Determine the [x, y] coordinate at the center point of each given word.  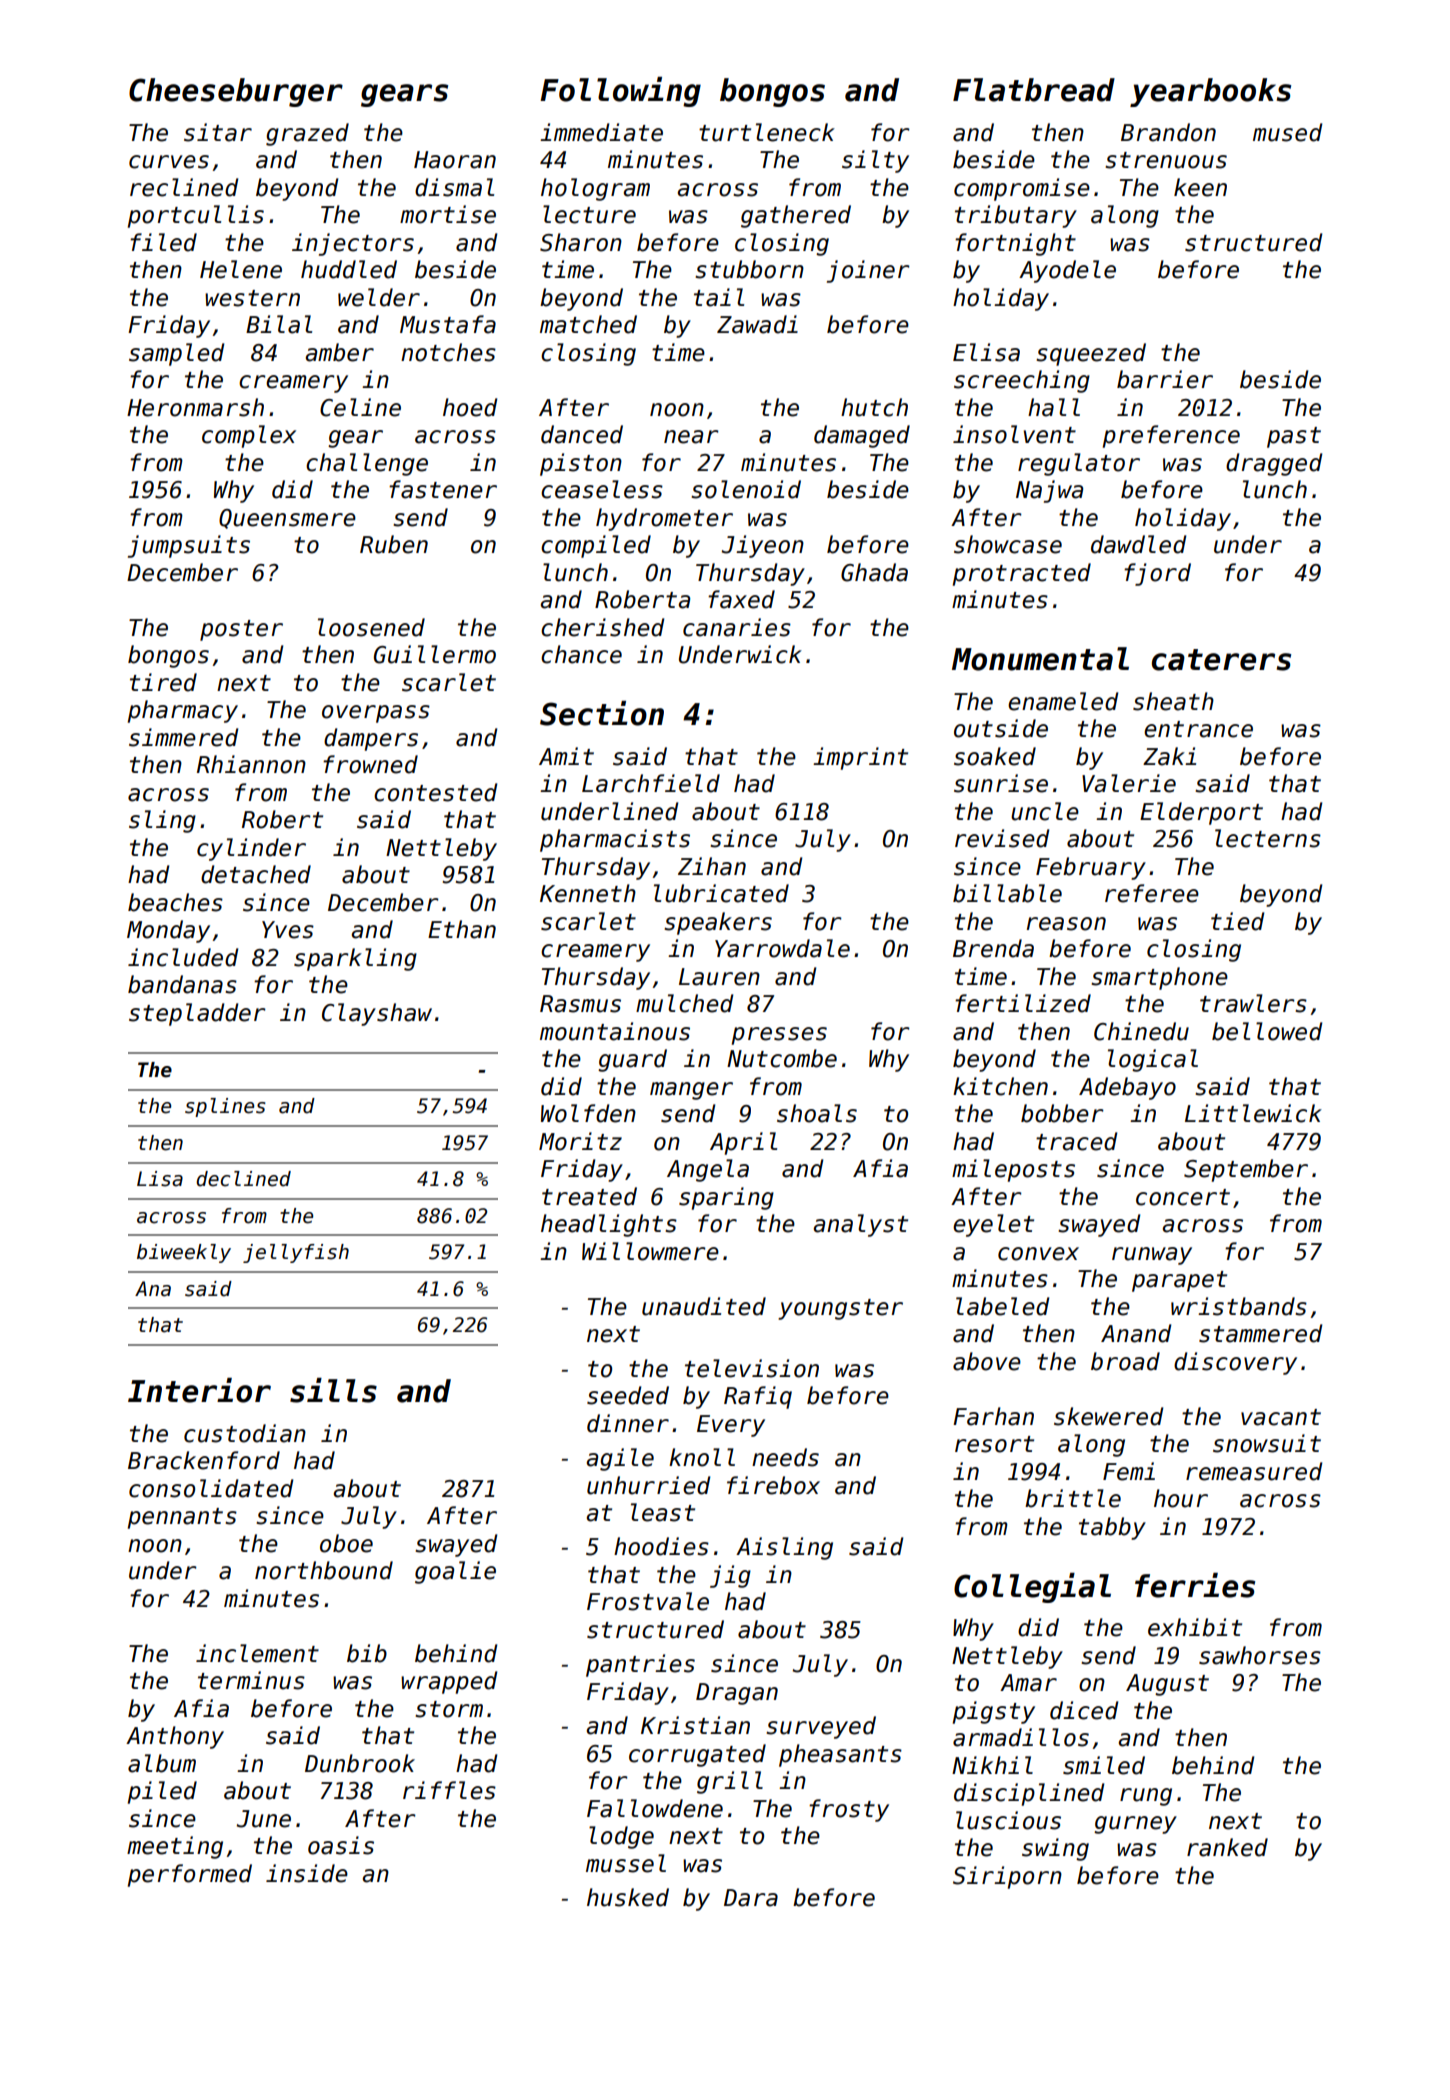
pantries [640, 1665]
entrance [1198, 729]
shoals [817, 1113]
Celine [360, 407]
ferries [1195, 1585]
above [987, 1361]
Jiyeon [763, 546]
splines [225, 1107]
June [264, 1819]
